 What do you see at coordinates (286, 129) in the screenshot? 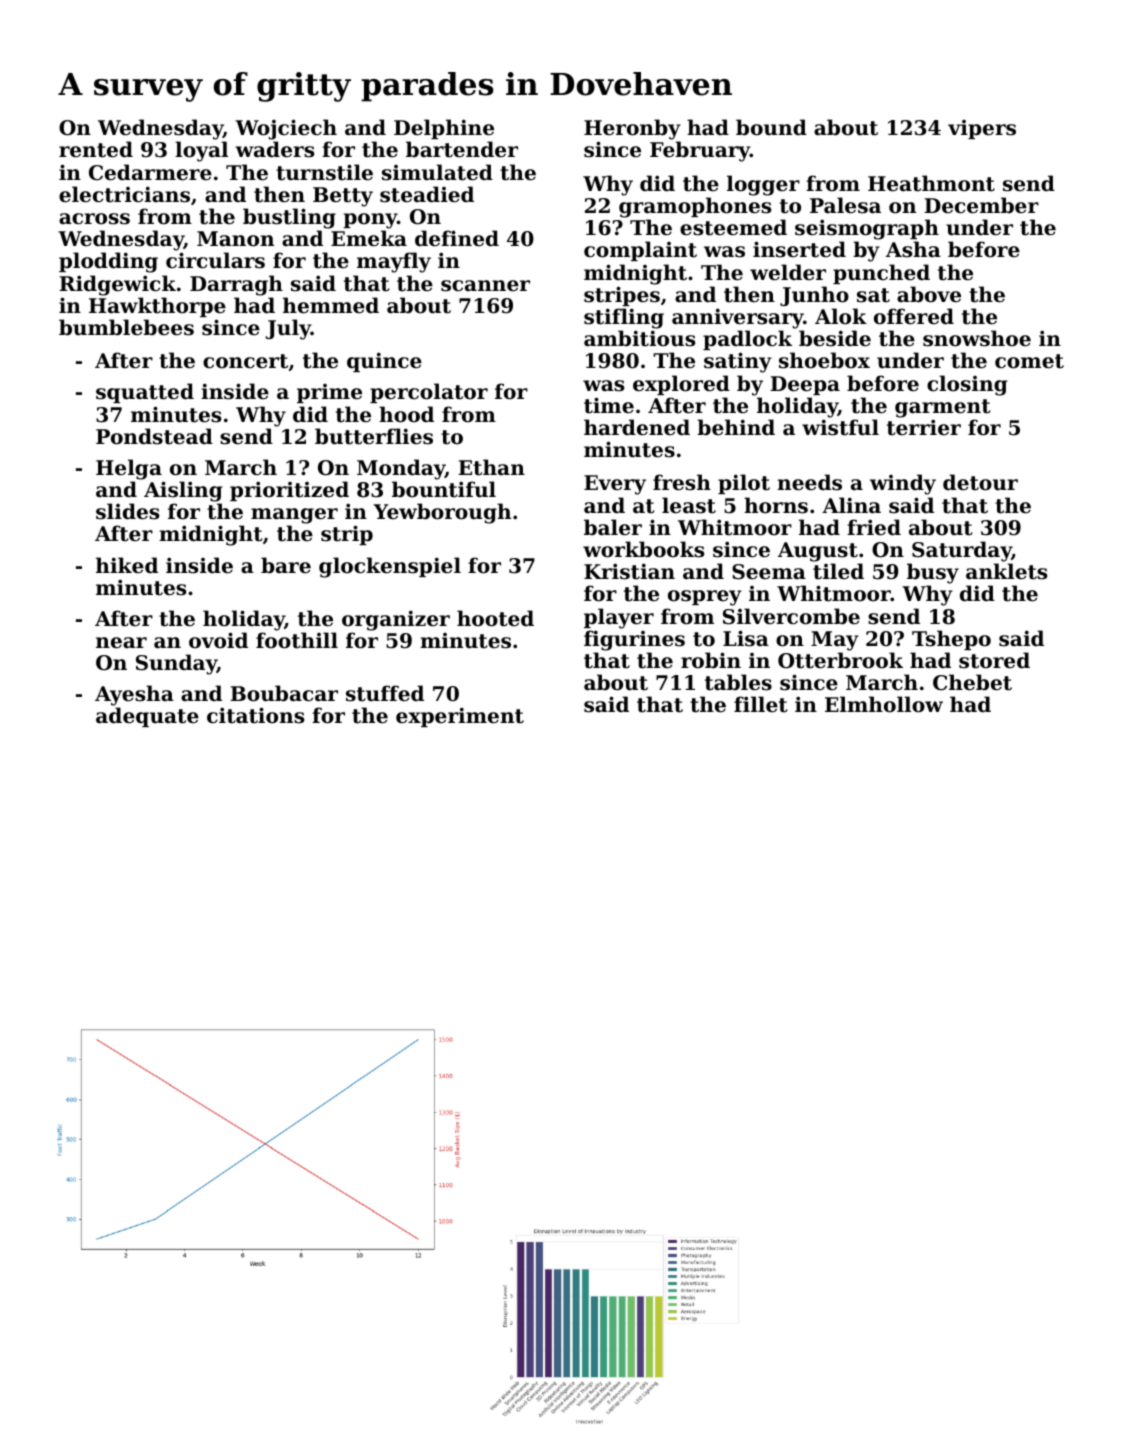
I see `Wojciech` at bounding box center [286, 129].
